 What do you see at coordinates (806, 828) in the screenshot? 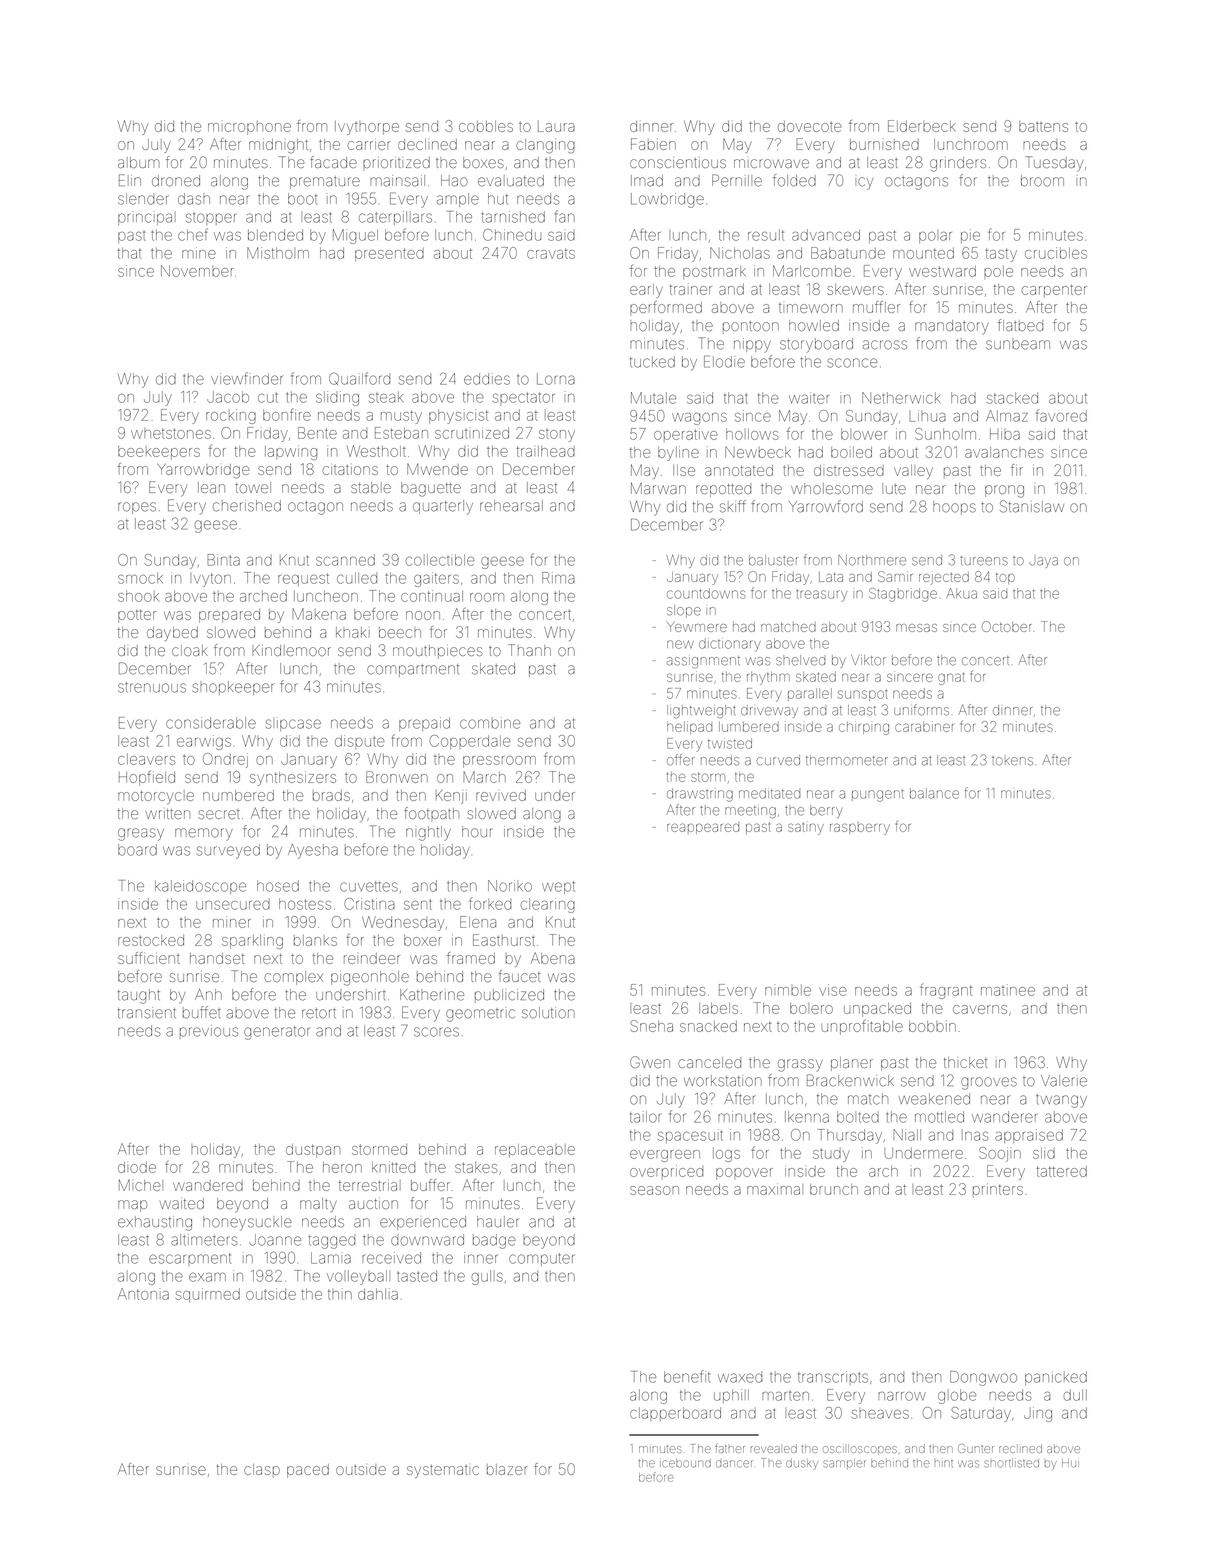
I see `satiny` at bounding box center [806, 828].
